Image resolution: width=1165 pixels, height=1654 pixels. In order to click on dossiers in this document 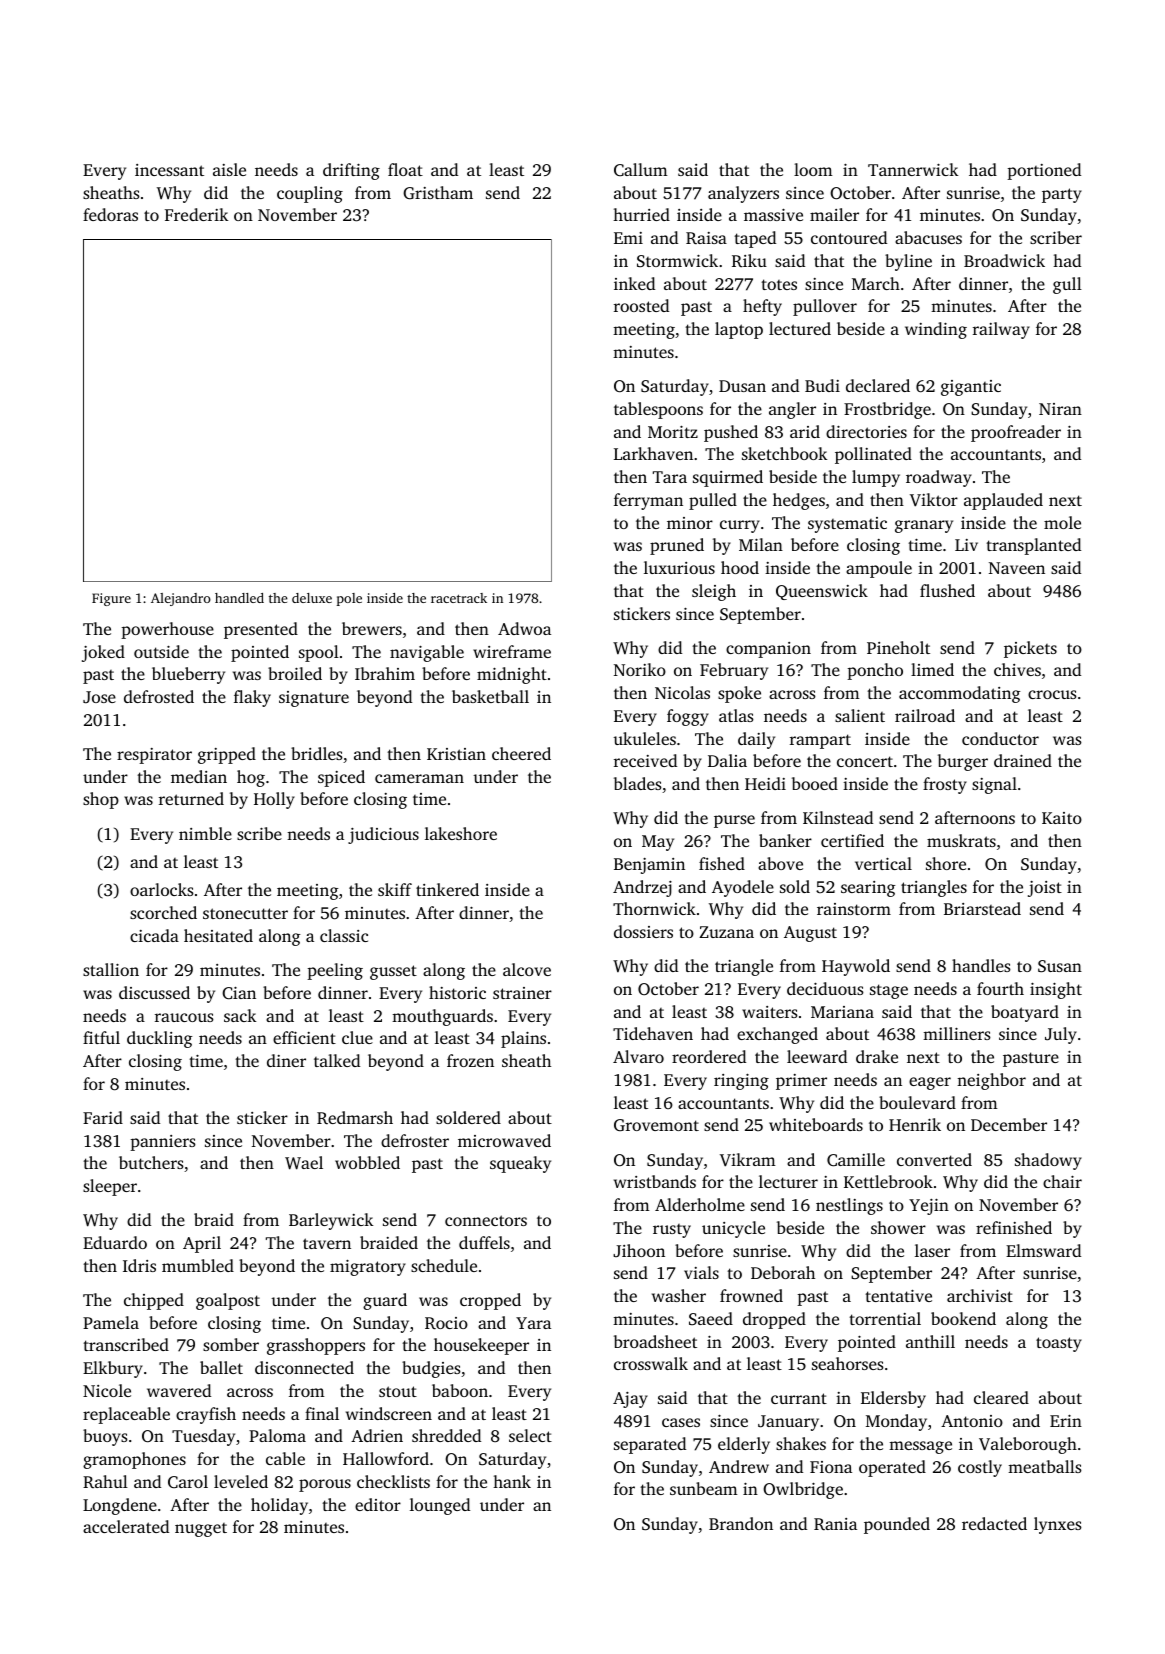, I will do `click(643, 931)`.
